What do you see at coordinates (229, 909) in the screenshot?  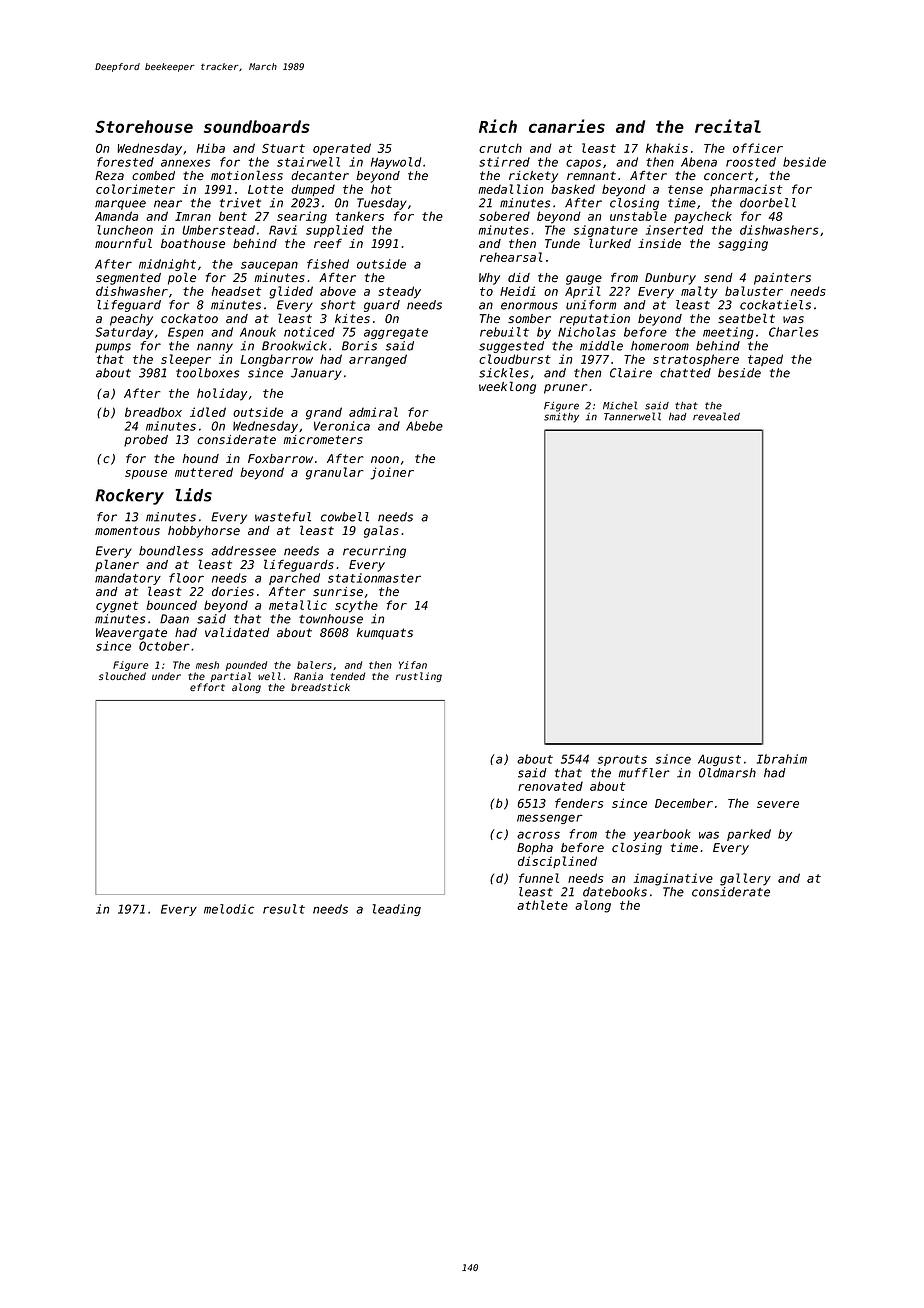 I see `melodic` at bounding box center [229, 909].
